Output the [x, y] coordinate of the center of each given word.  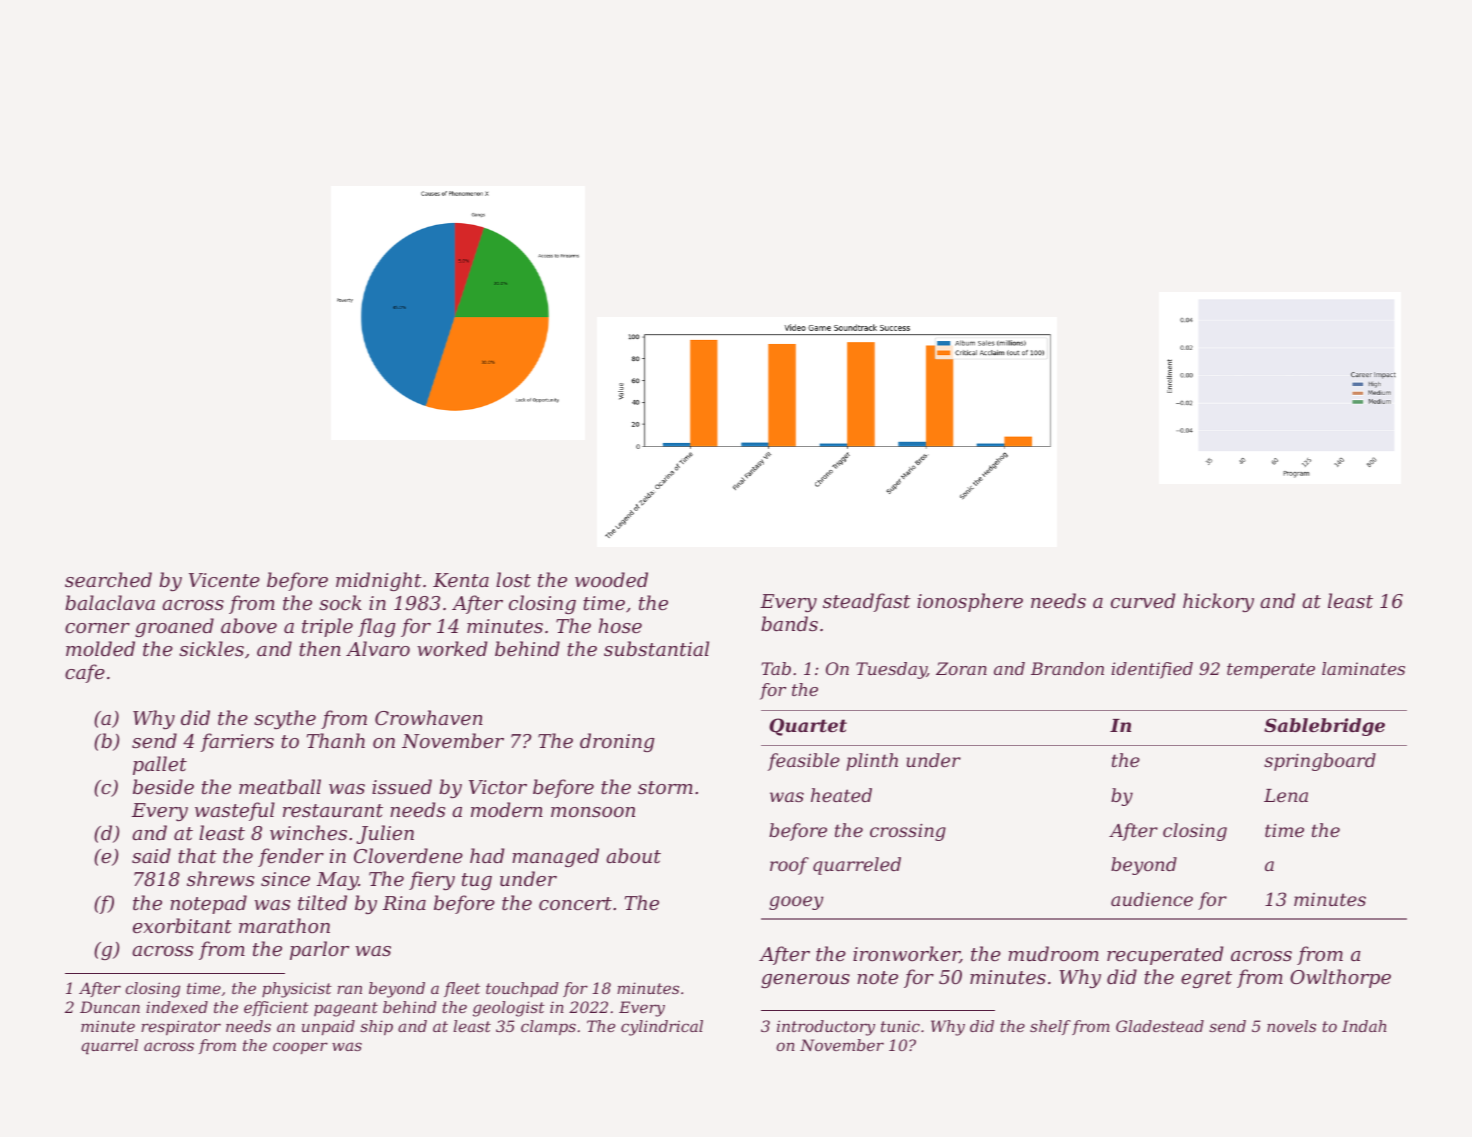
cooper [300, 1048]
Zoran [961, 668]
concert [575, 903]
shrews [220, 878]
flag [377, 627]
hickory [1218, 602]
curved [1143, 600]
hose [620, 625]
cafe [85, 673]
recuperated [1165, 955]
